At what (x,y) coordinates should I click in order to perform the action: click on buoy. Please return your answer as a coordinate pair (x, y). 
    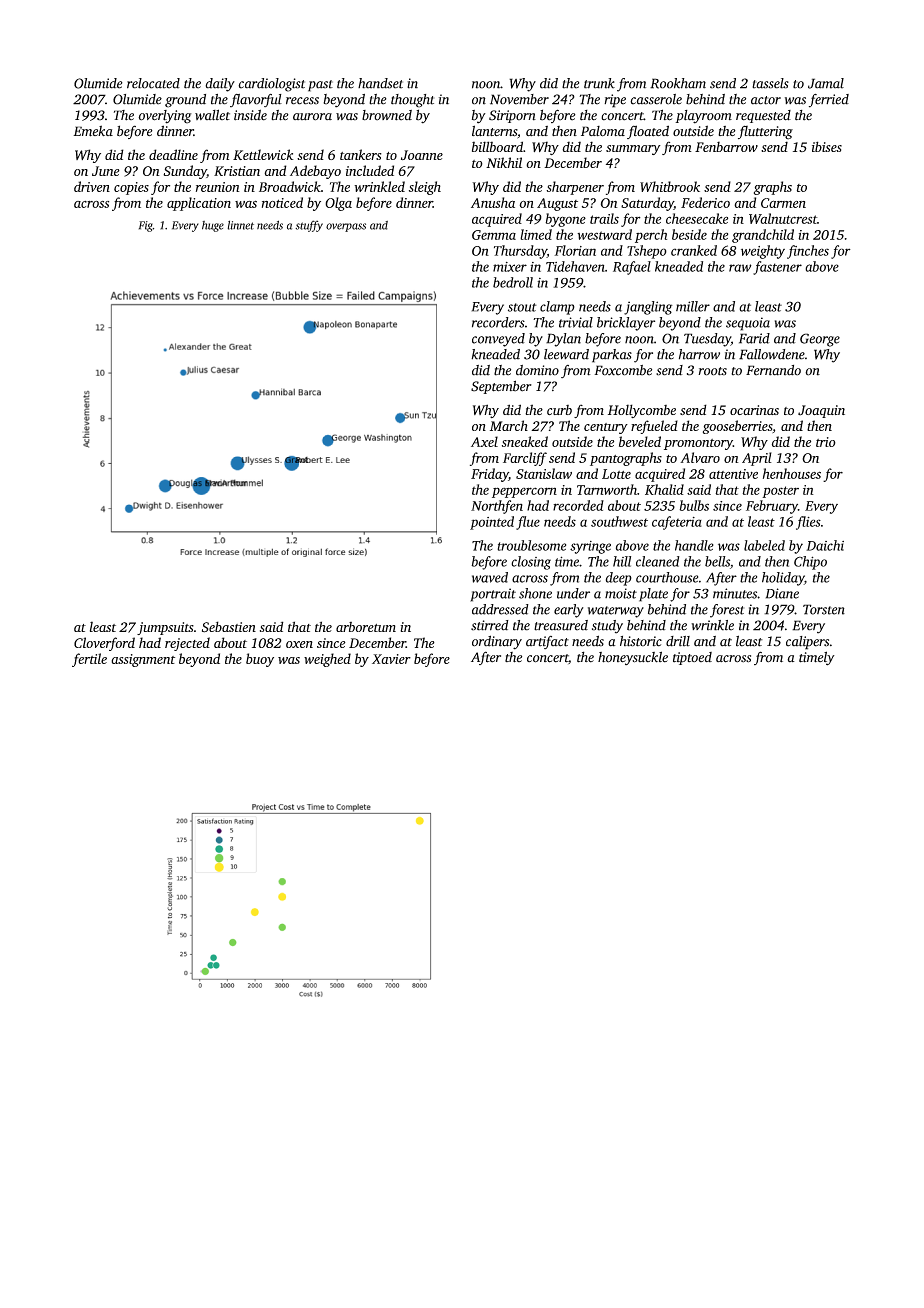
    Looking at the image, I should click on (260, 660).
